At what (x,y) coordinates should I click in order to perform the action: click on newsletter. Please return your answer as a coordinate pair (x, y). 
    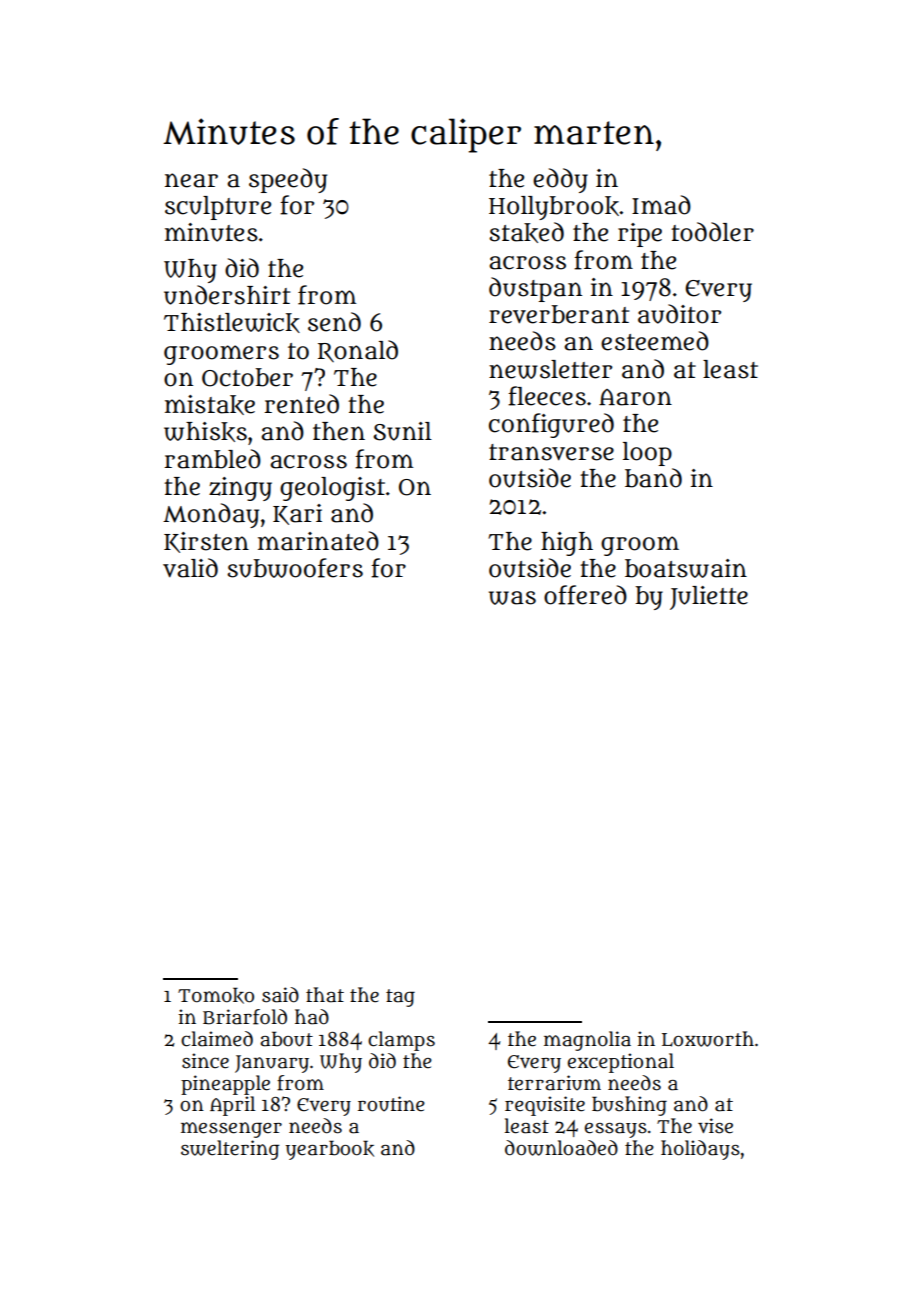
    Looking at the image, I should click on (550, 369).
